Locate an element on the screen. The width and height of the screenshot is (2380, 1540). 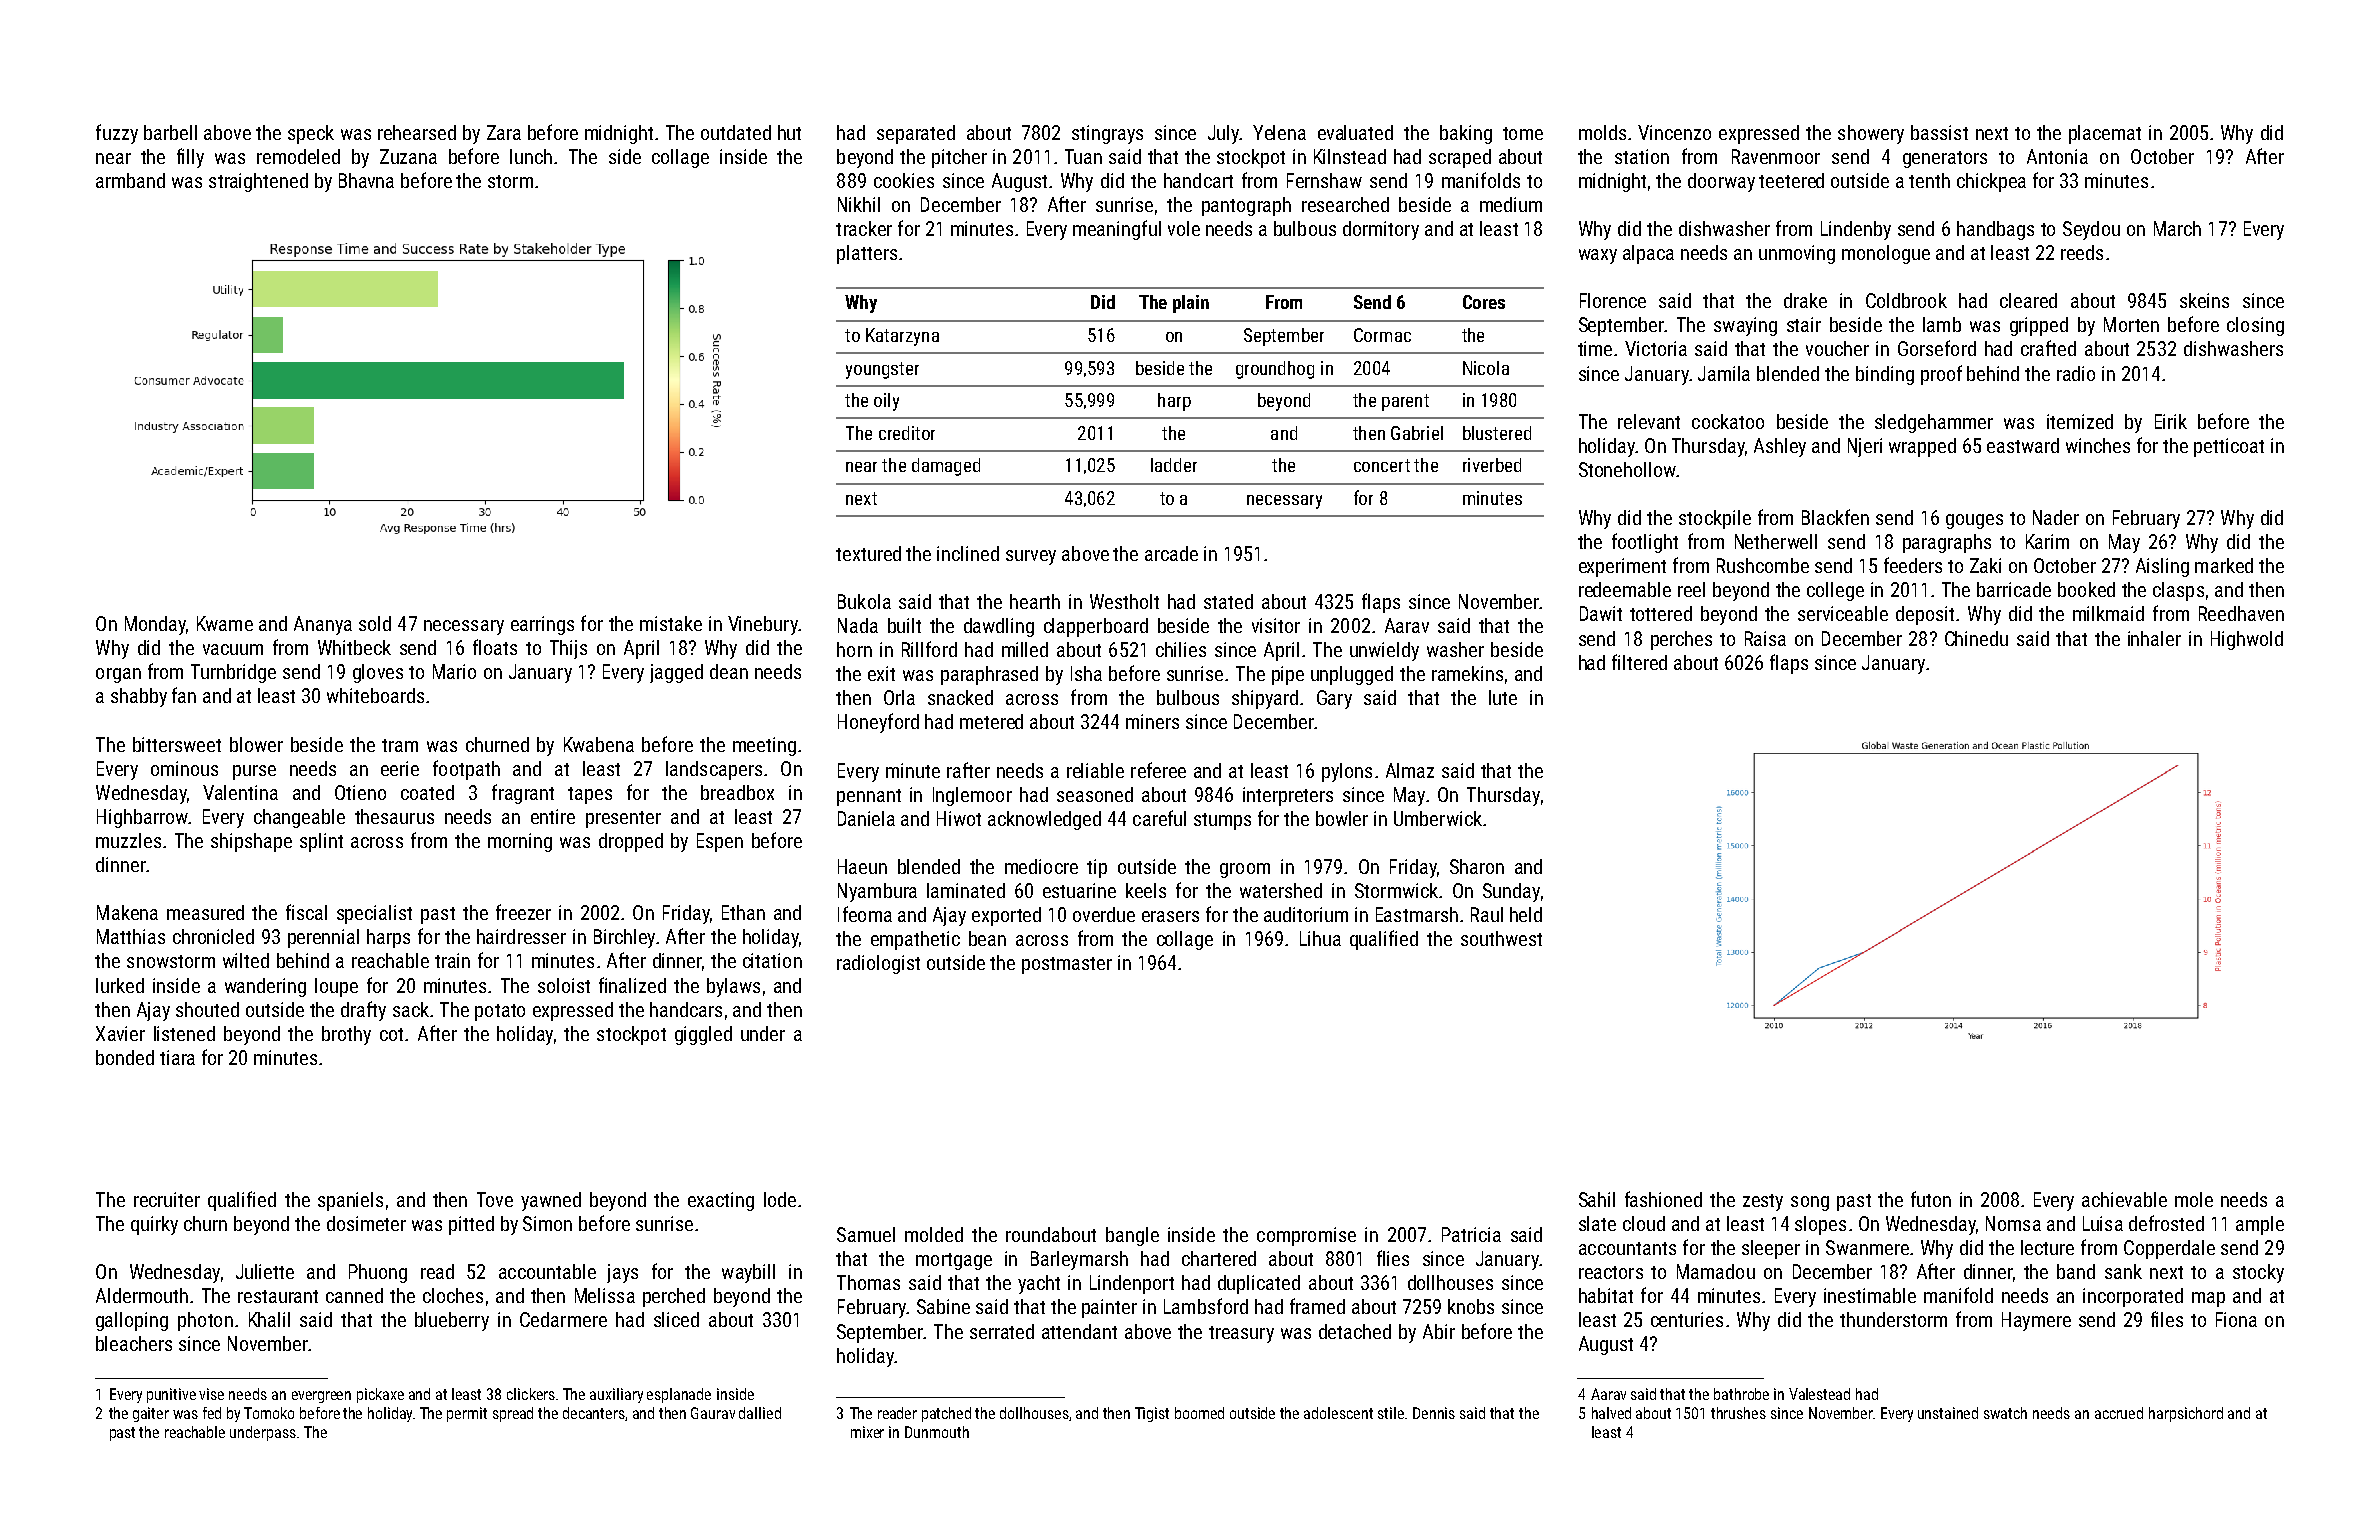
muzzles is located at coordinates (128, 840).
